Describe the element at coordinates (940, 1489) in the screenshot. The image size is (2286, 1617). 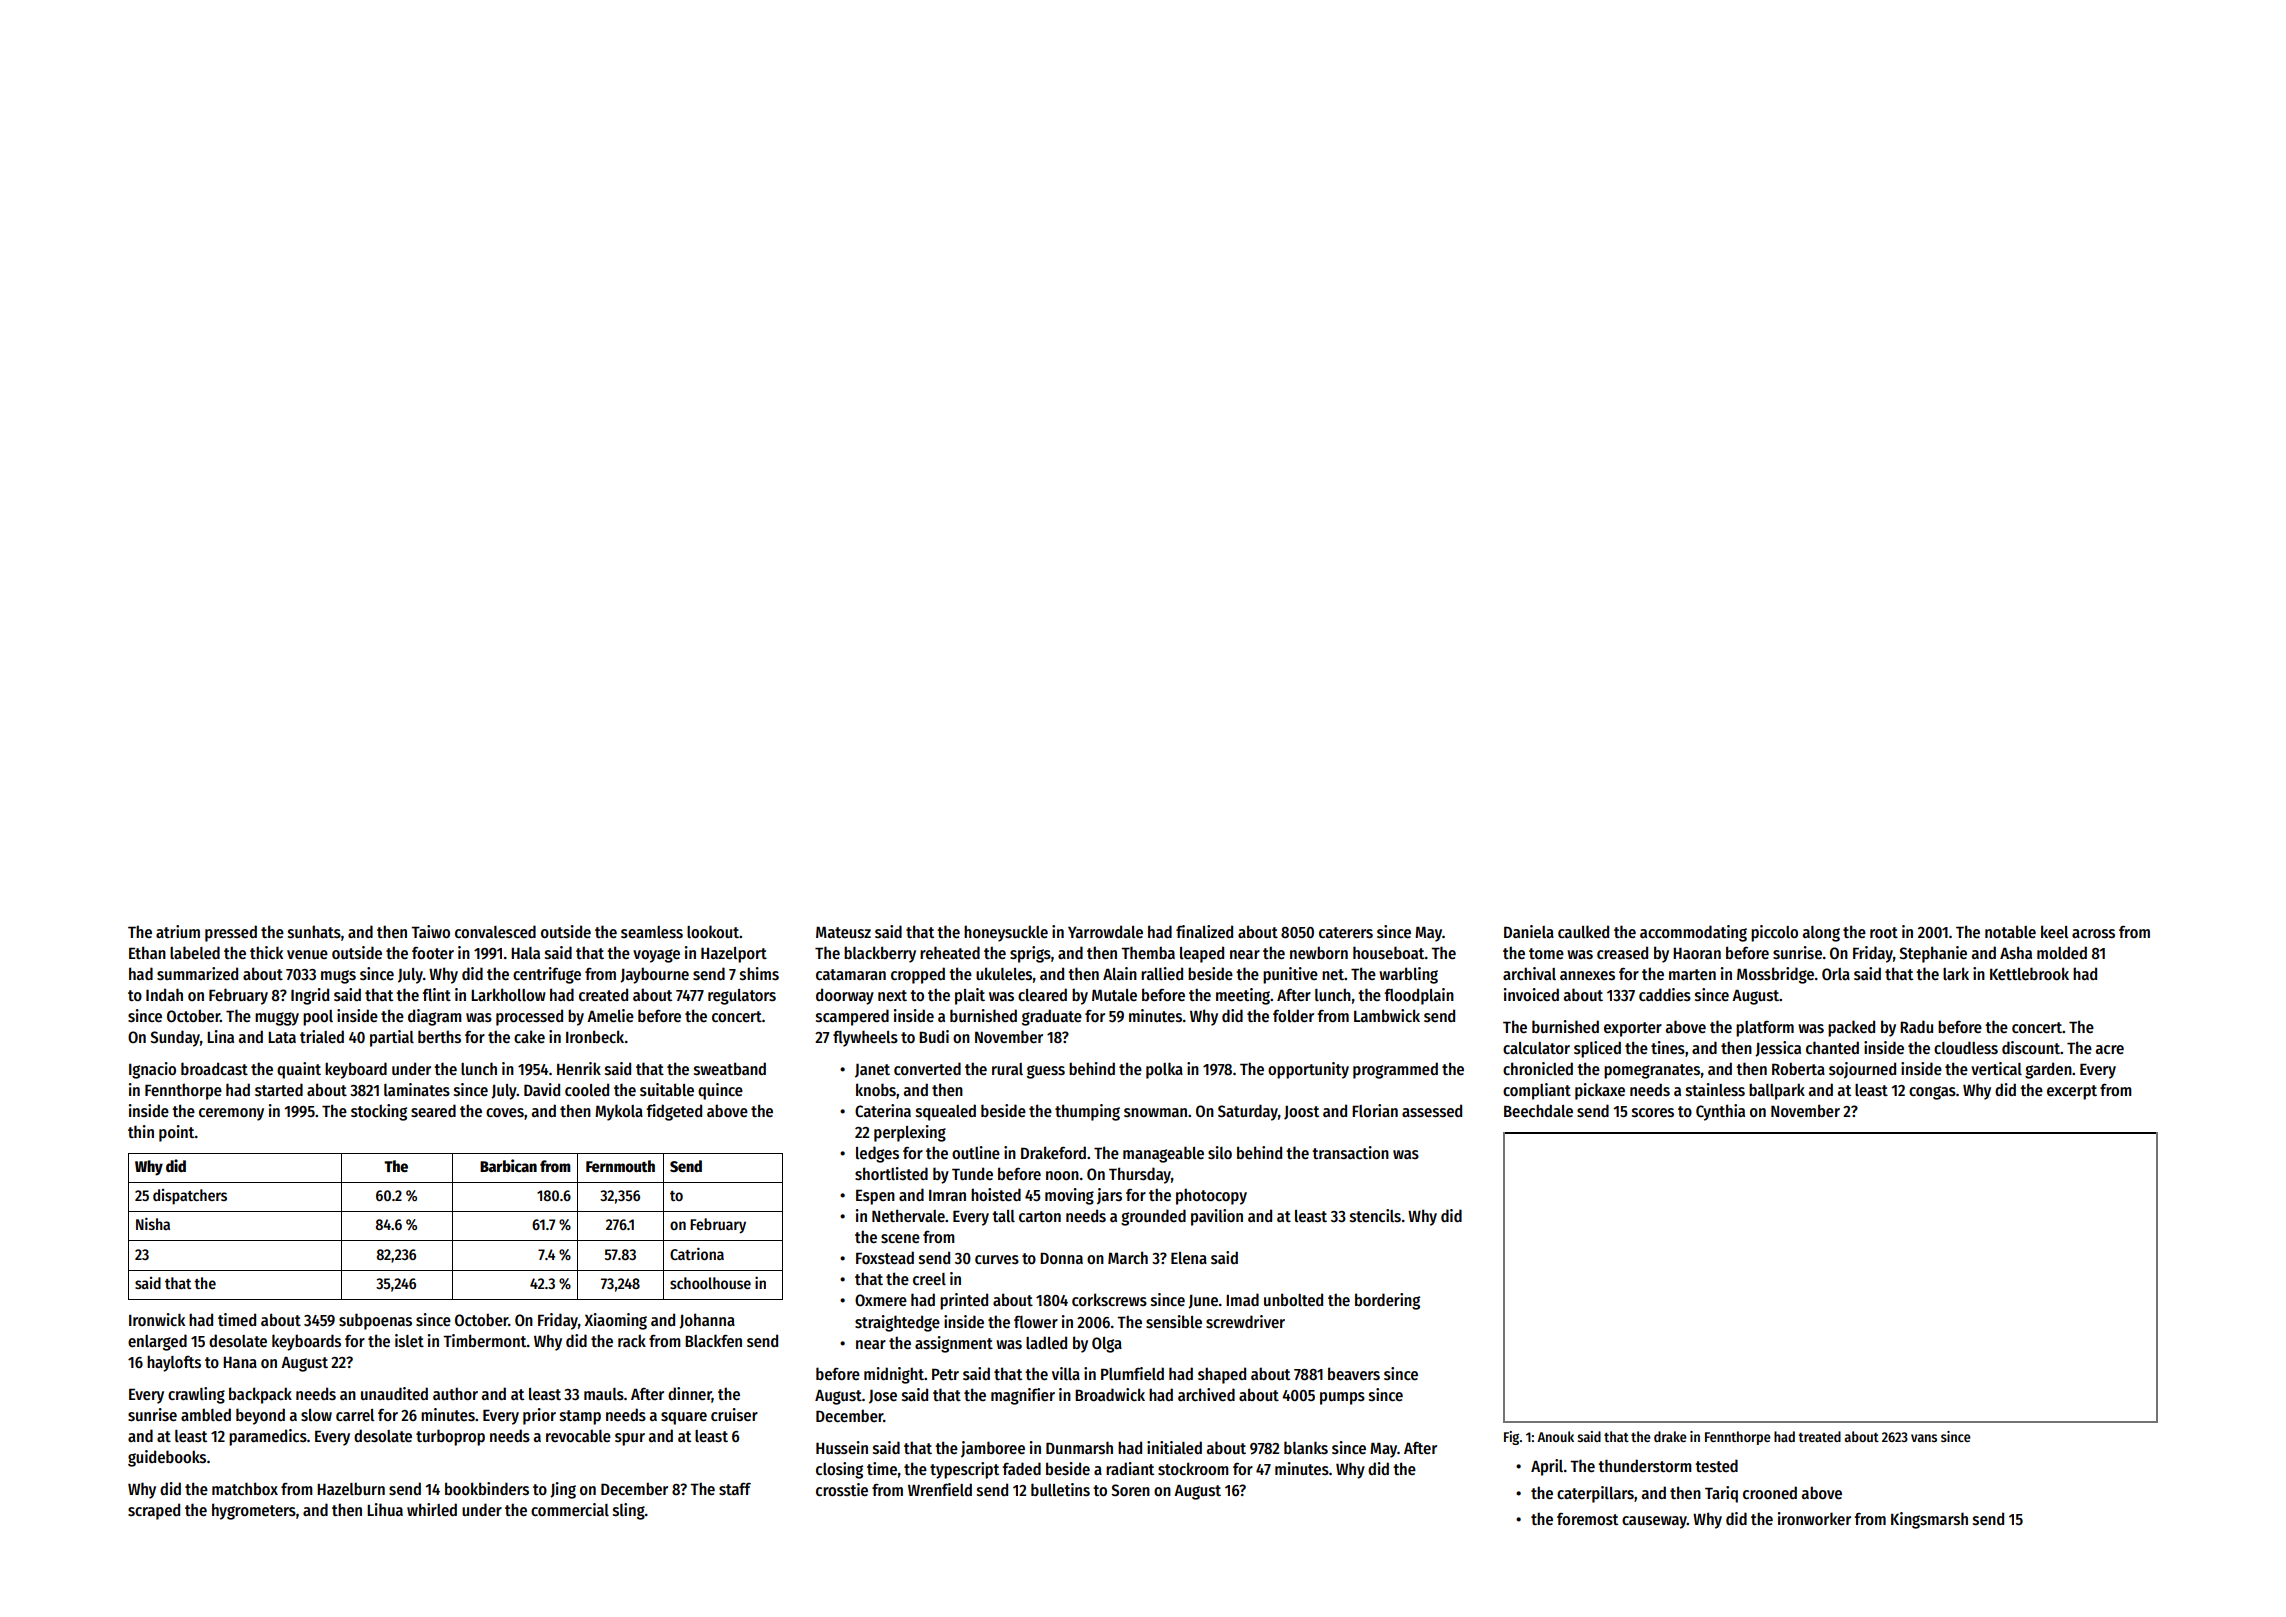
I see `Wrenfield` at that location.
